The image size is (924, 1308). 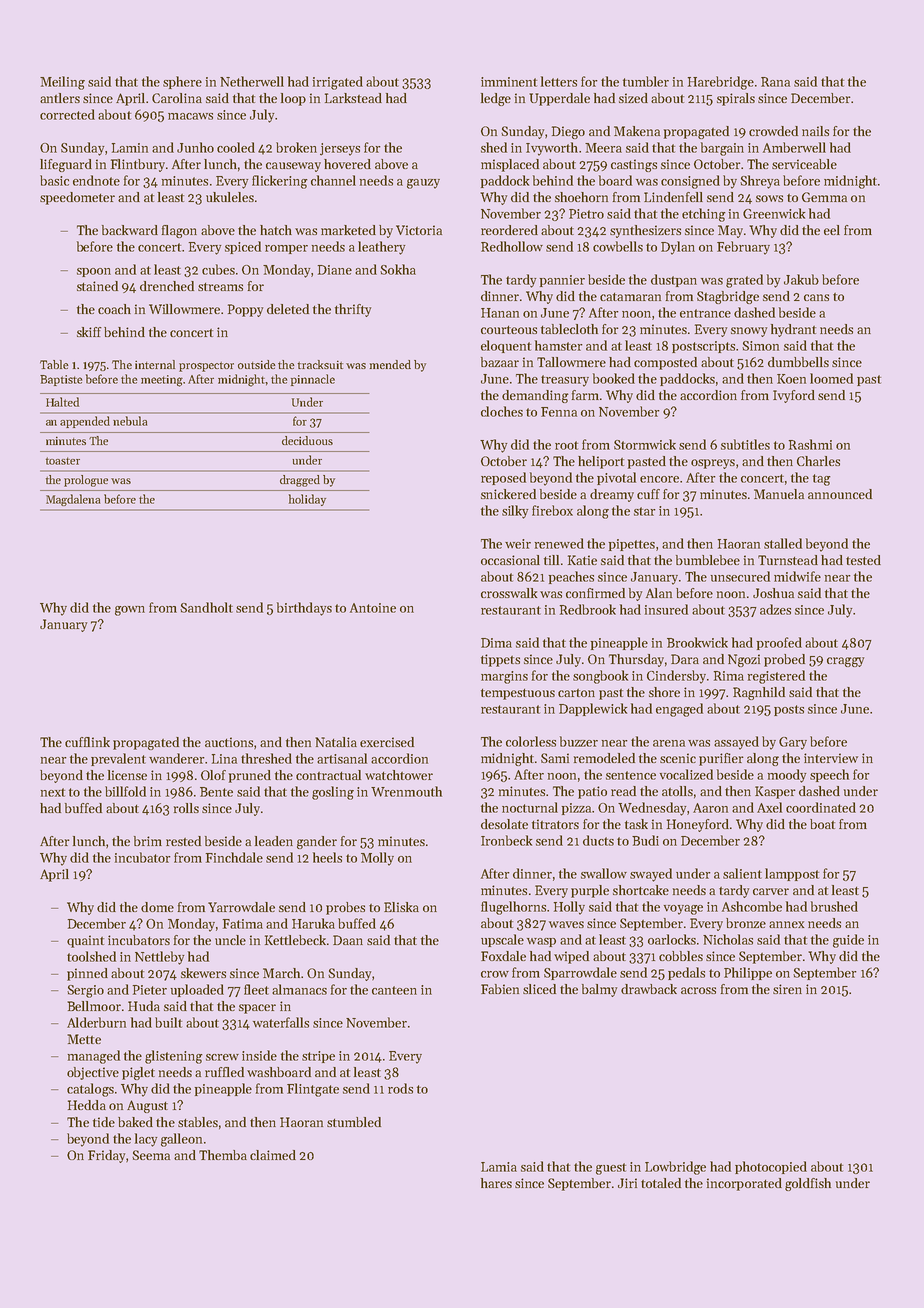 I want to click on stumbled, so click(x=354, y=1122).
